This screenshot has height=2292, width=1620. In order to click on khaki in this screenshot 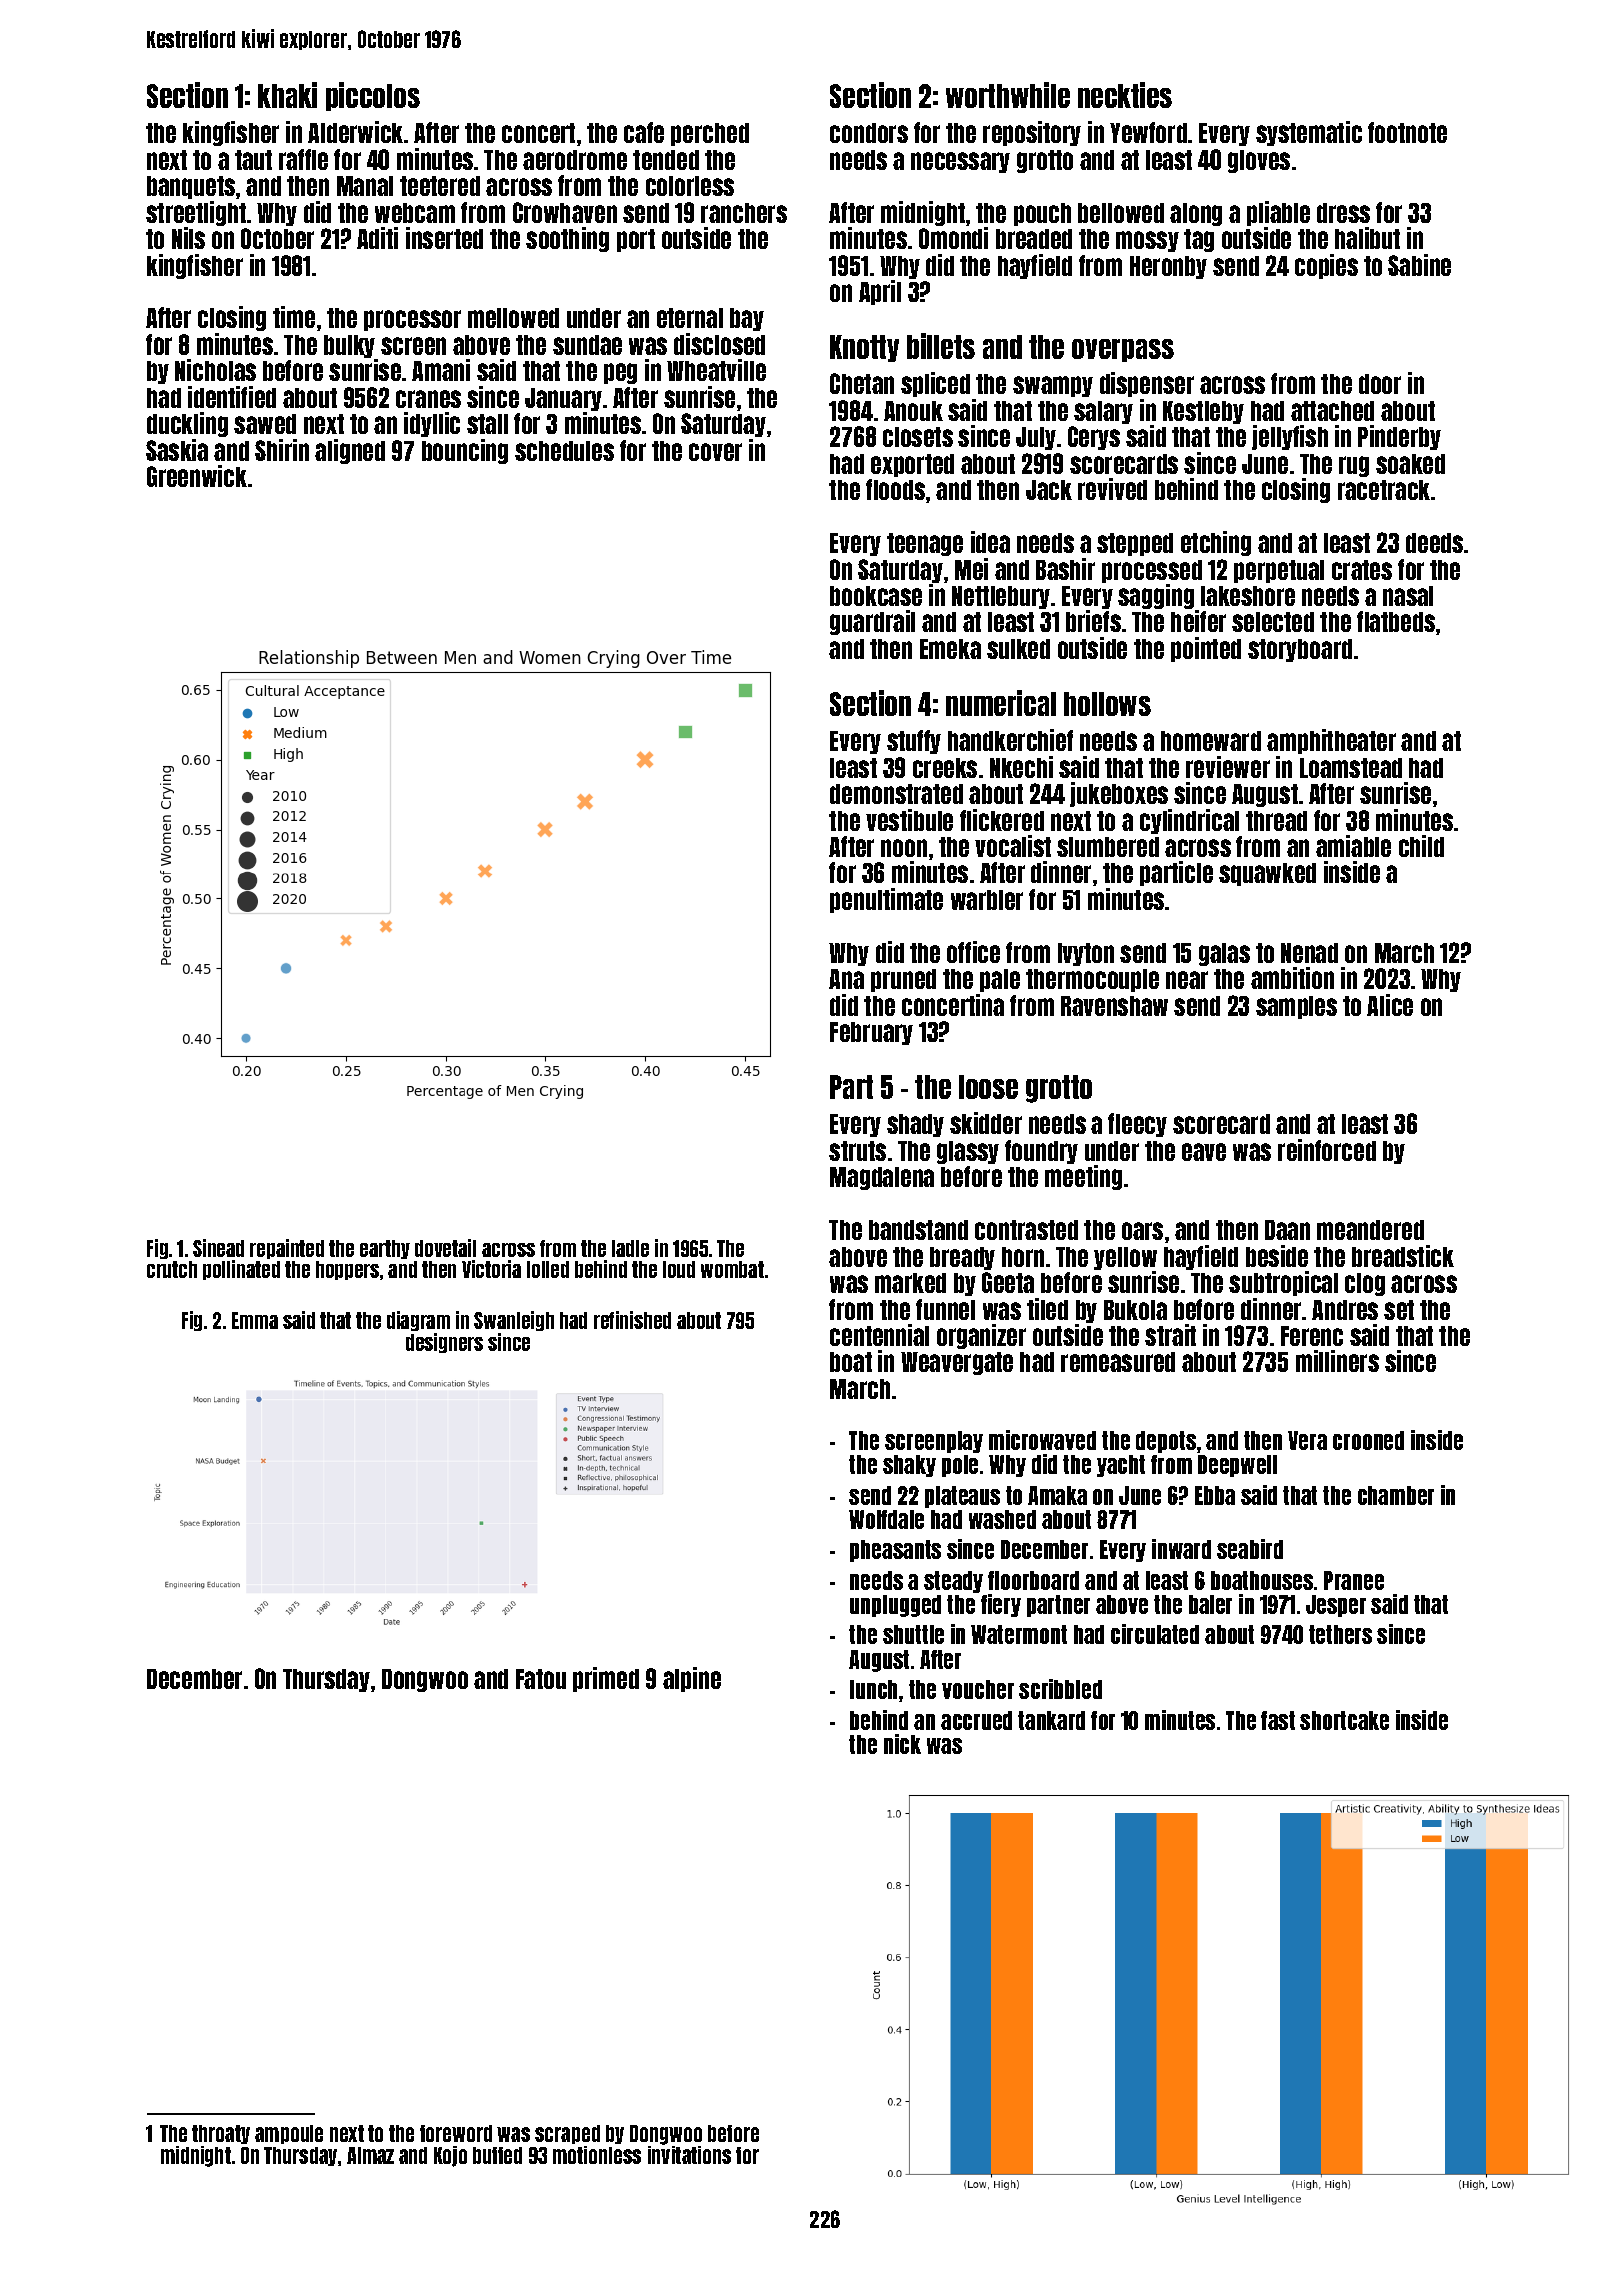, I will do `click(287, 95)`.
